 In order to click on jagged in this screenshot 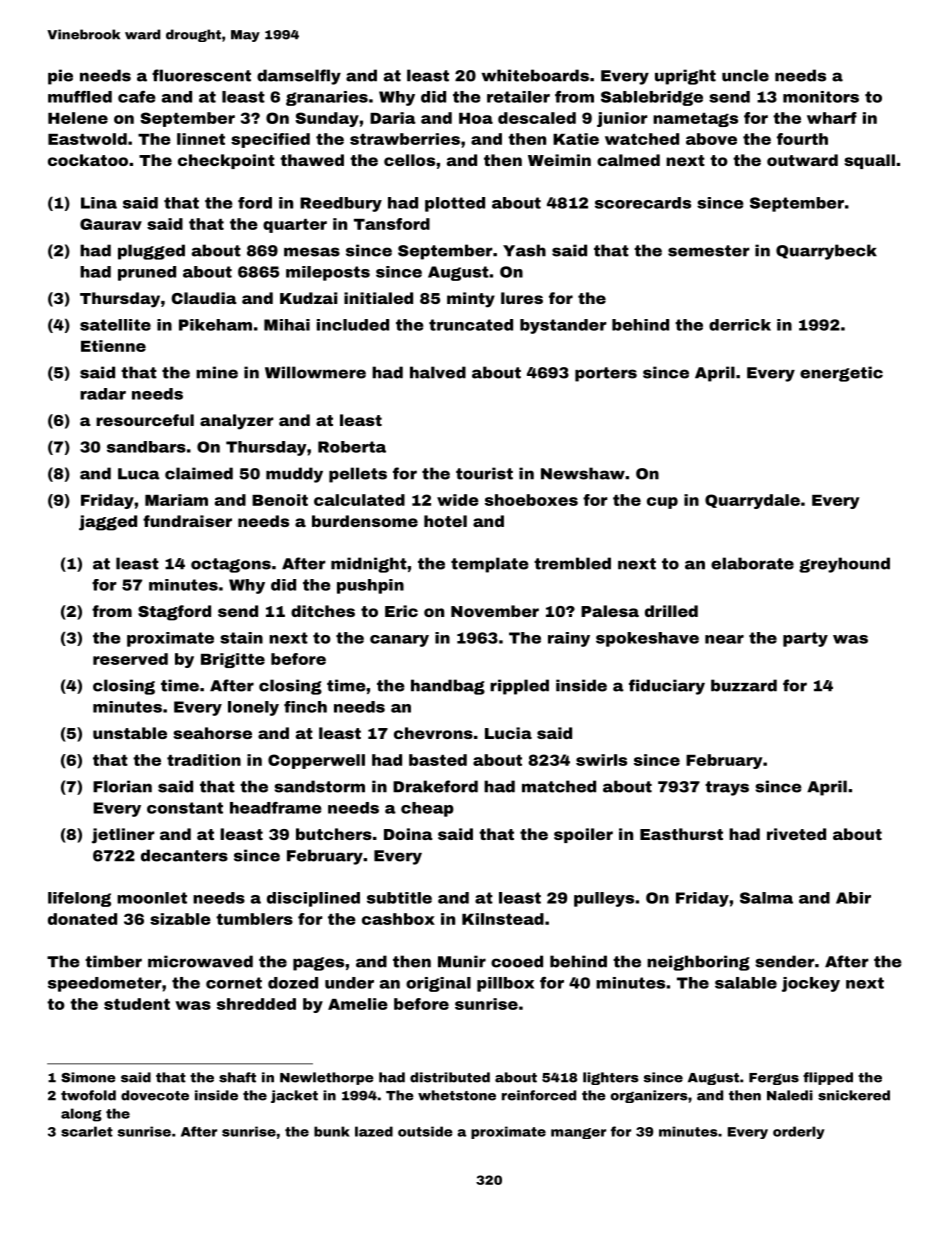, I will do `click(108, 523)`.
